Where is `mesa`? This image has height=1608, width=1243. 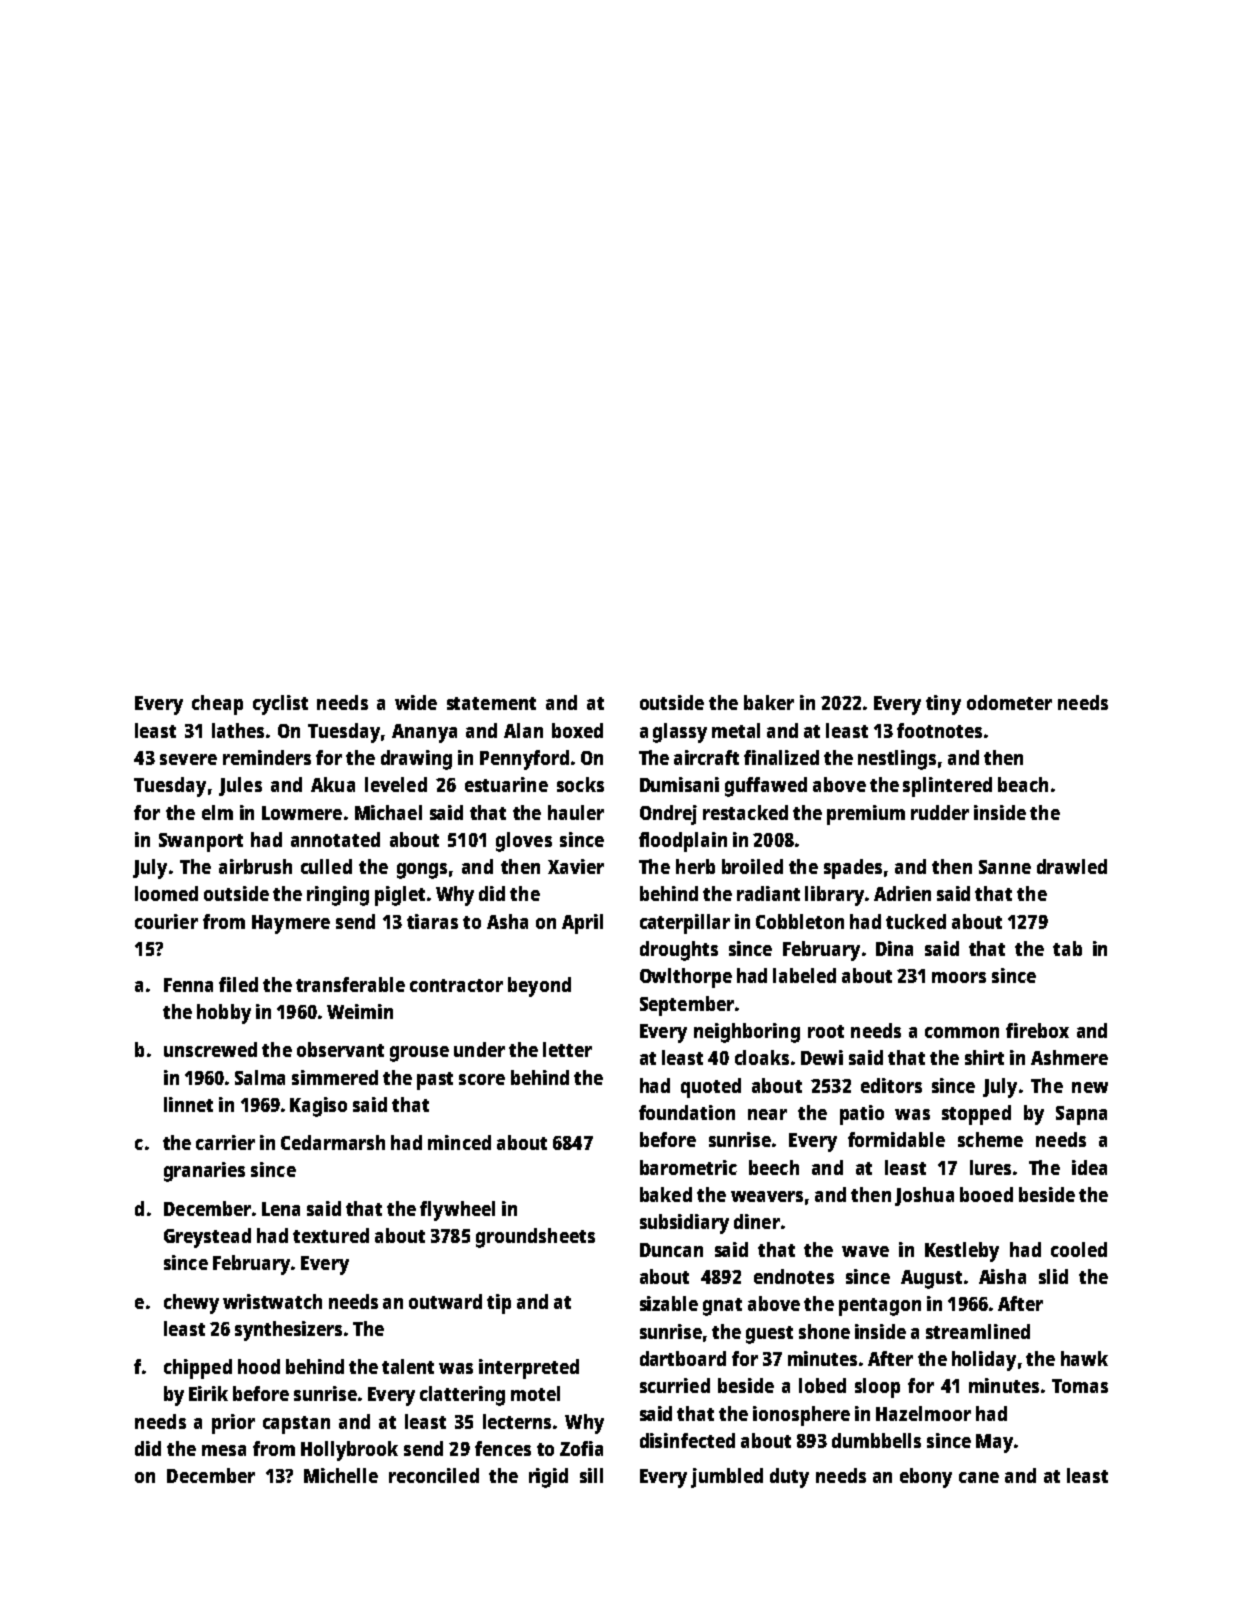
mesa is located at coordinates (224, 1450).
